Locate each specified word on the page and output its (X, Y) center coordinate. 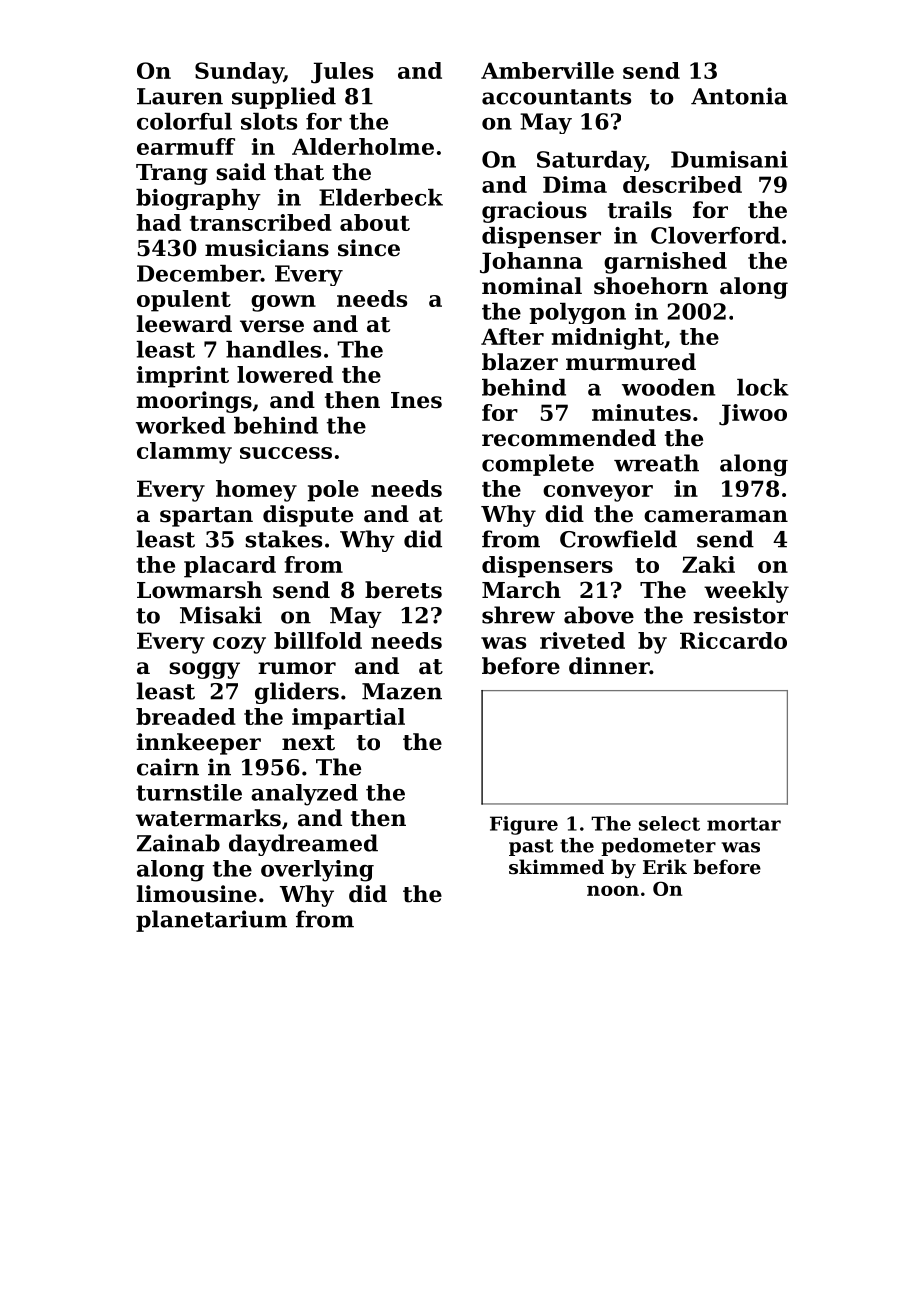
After (512, 336)
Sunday (239, 73)
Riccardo (733, 640)
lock (763, 387)
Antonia (739, 96)
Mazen (402, 691)
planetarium (211, 921)
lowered (285, 374)
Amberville (547, 70)
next (308, 743)
